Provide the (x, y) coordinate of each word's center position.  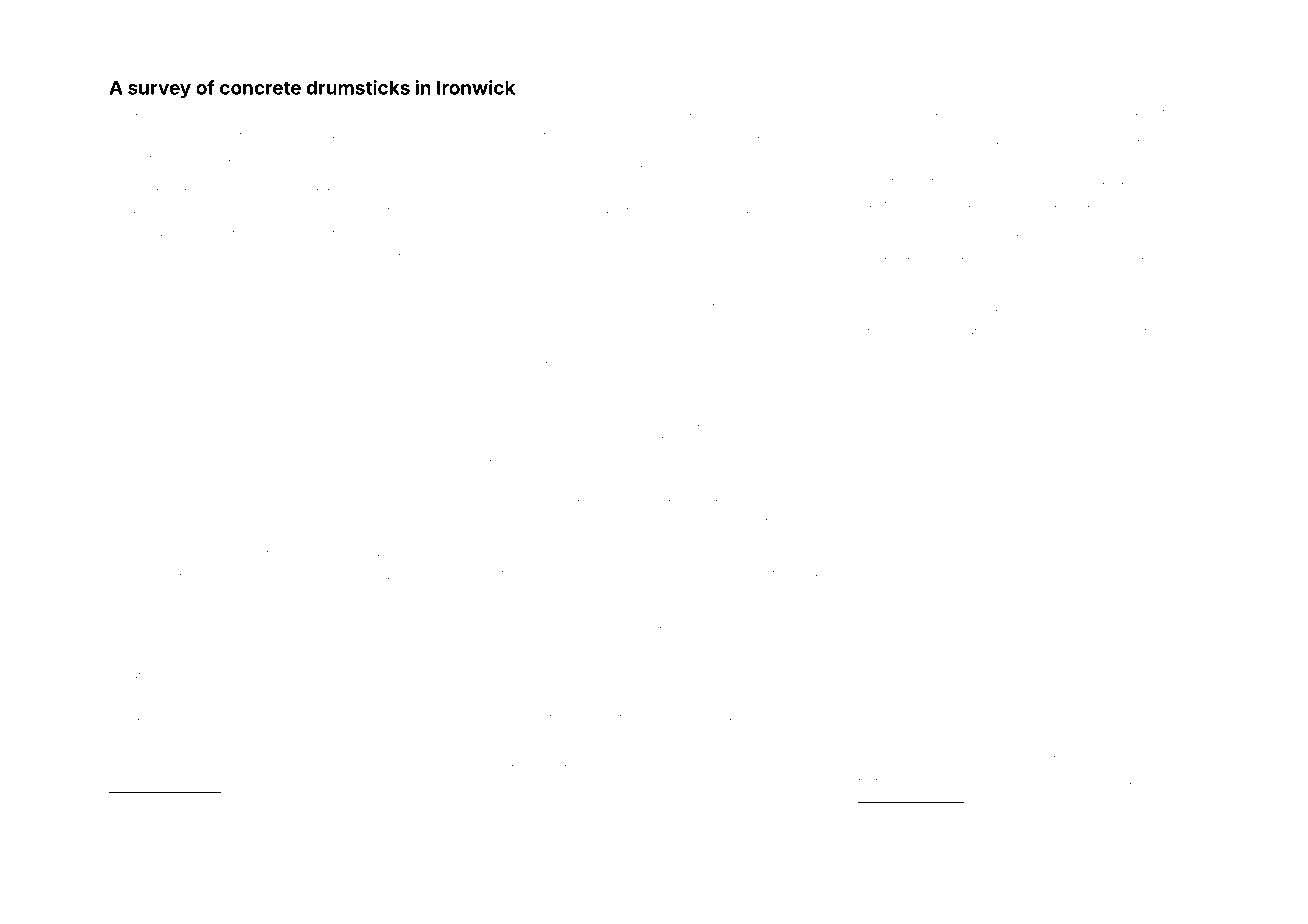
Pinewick (193, 111)
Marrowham (1012, 140)
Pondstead (722, 666)
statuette (789, 423)
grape (519, 655)
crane (772, 521)
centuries (359, 664)
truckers (333, 744)
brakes (499, 423)
